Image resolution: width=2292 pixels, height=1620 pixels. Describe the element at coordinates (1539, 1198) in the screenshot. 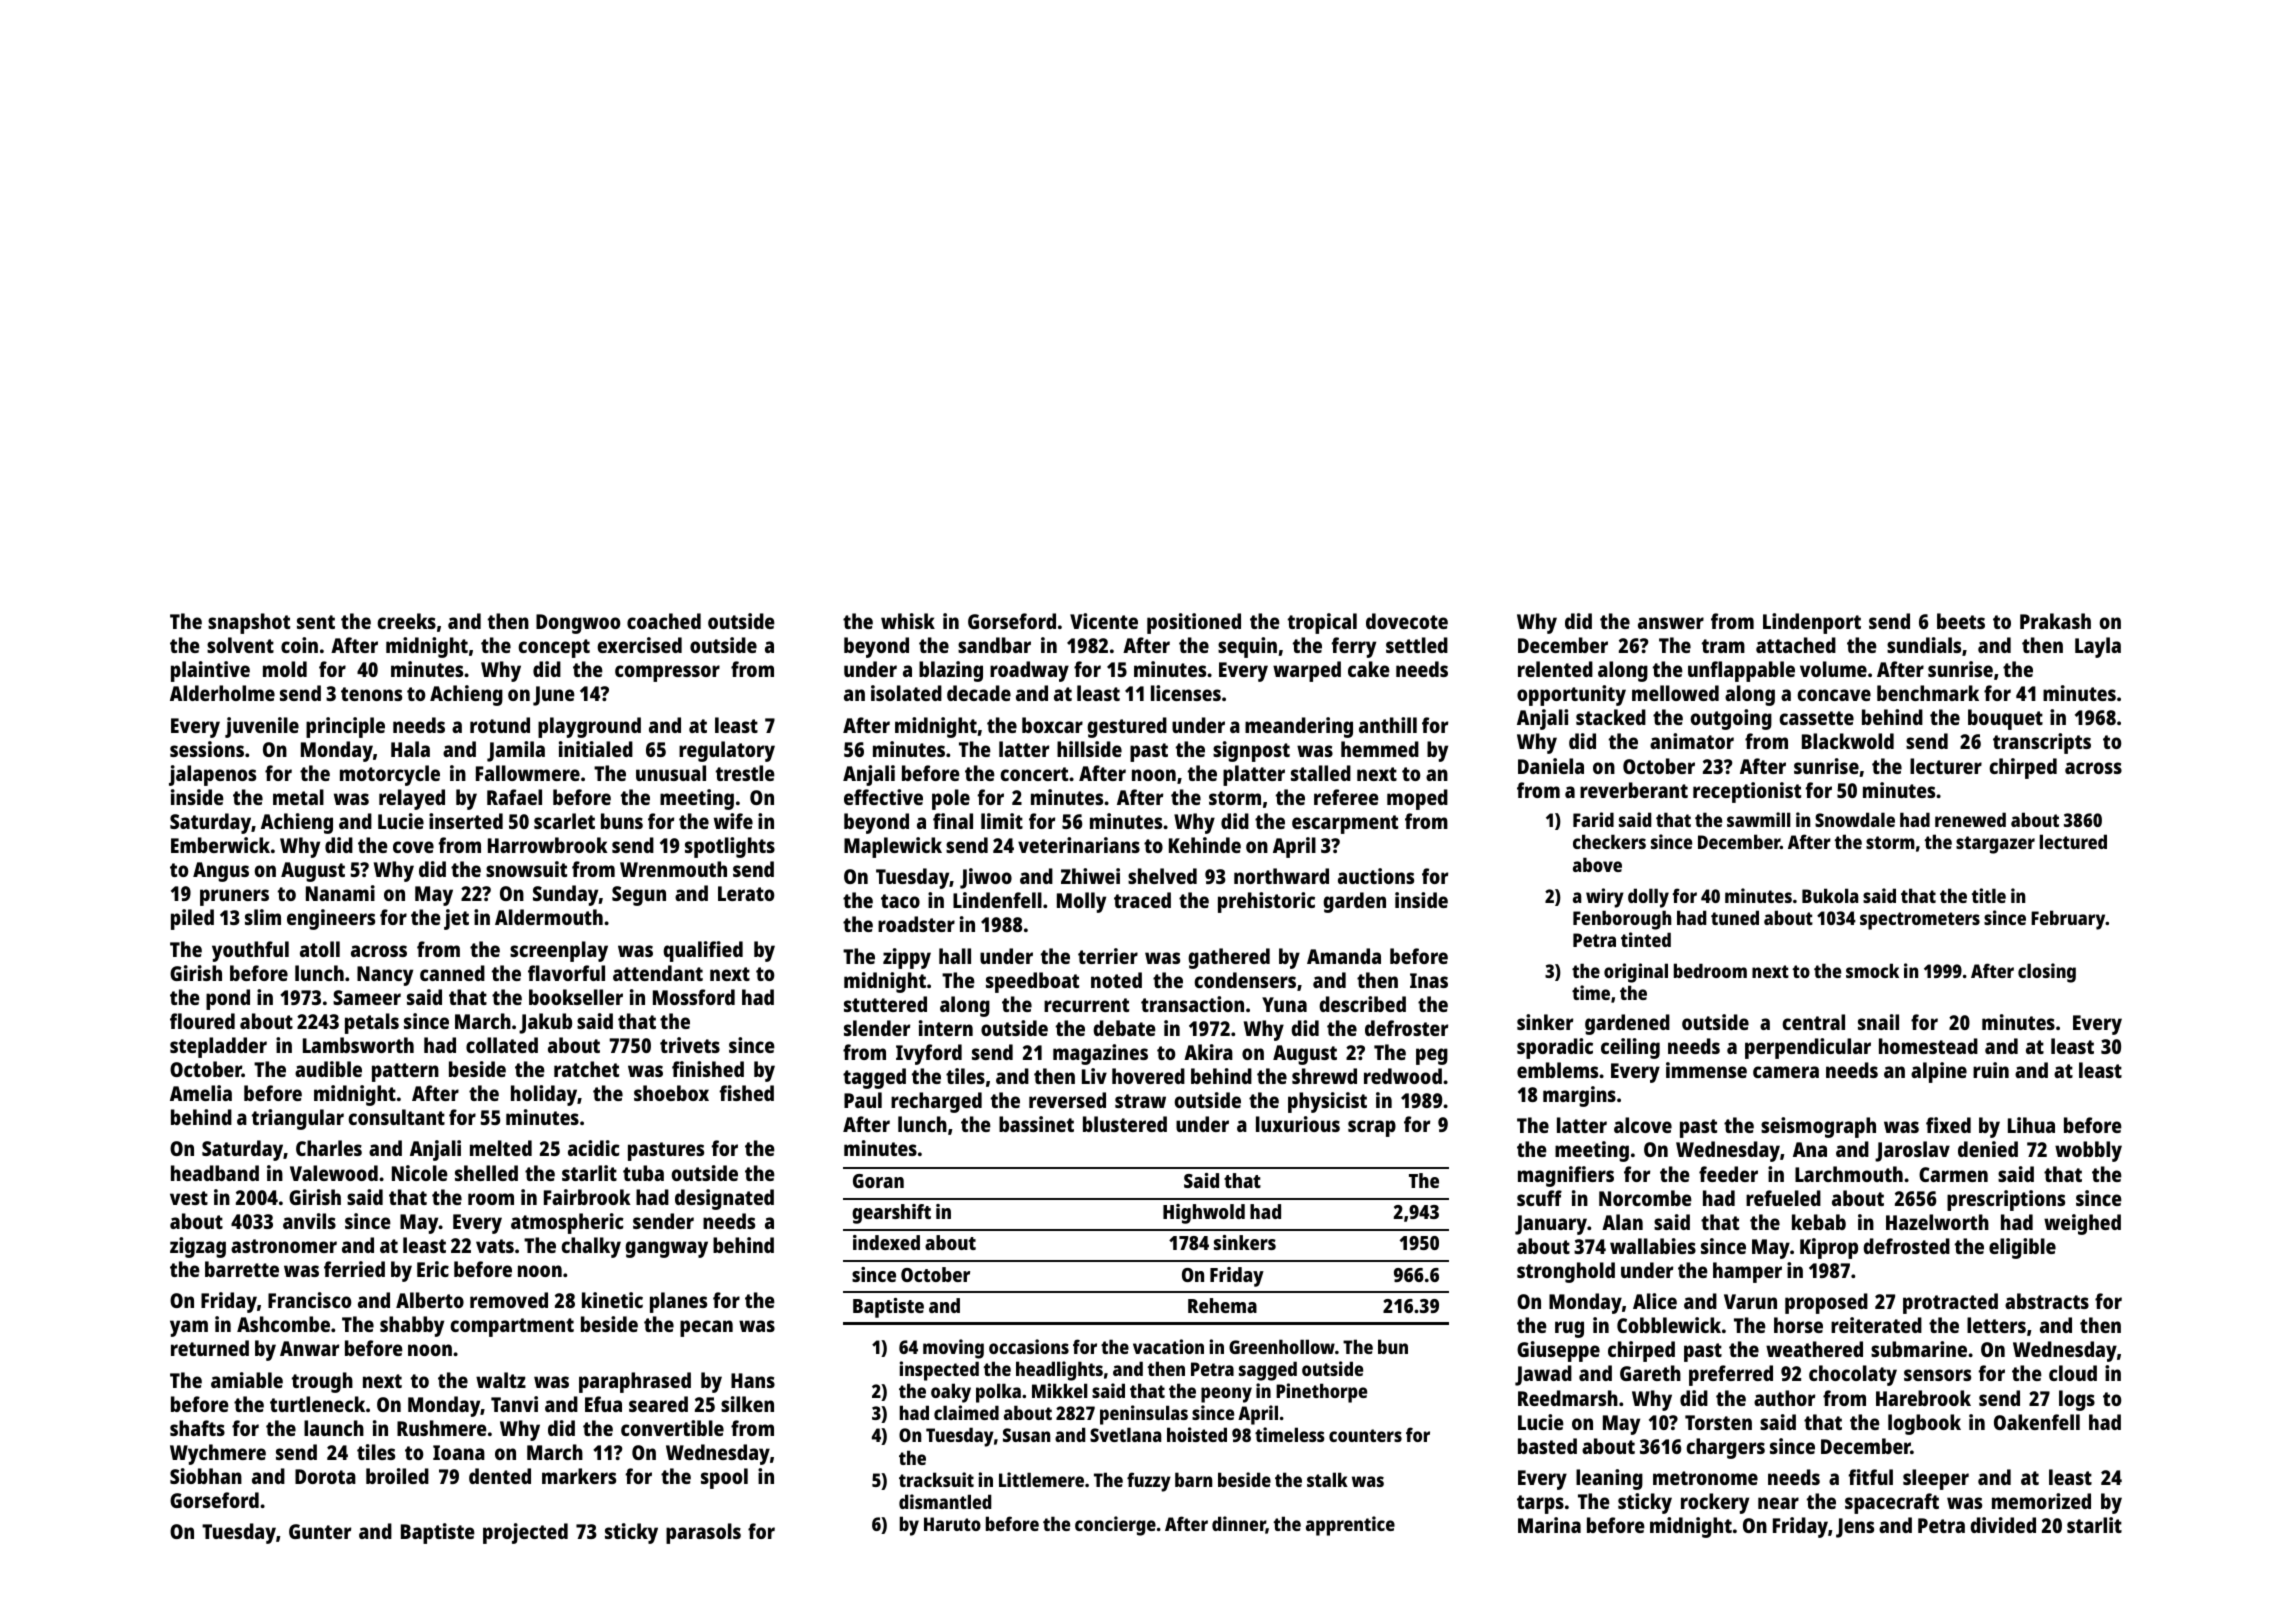

I see `scuff` at that location.
